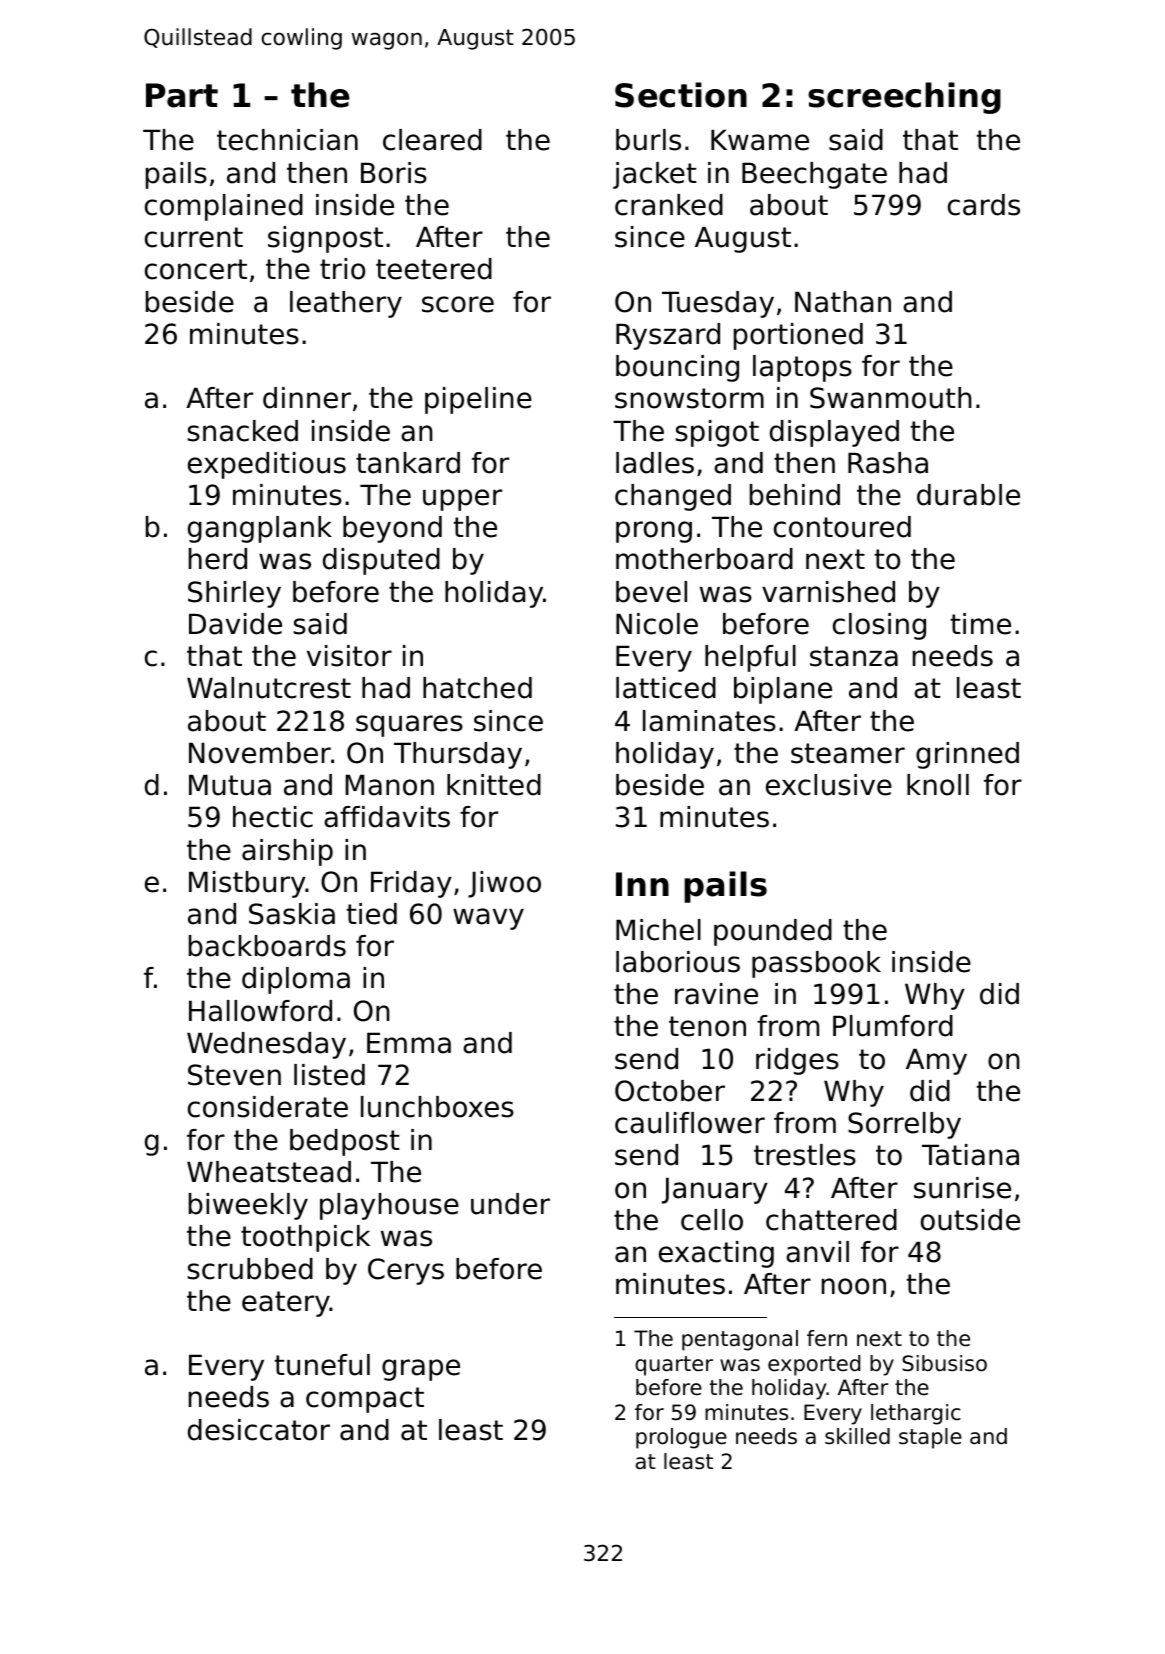 The height and width of the page is (1654, 1165). I want to click on bevel, so click(651, 592).
